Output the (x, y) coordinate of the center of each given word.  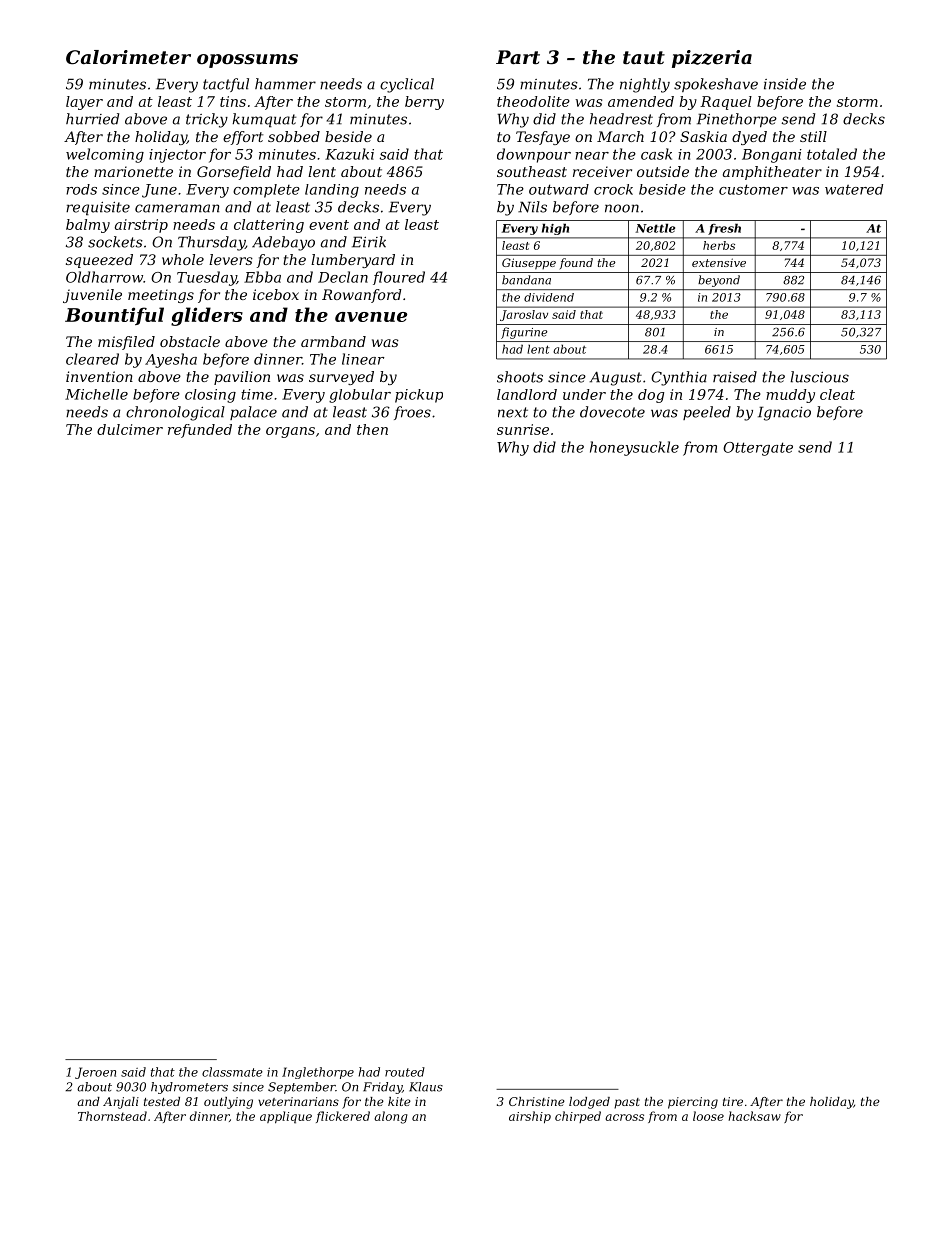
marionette (133, 171)
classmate (232, 1072)
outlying (228, 1103)
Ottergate (758, 449)
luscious (819, 377)
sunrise (523, 429)
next (513, 412)
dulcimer (130, 429)
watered (854, 189)
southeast (532, 171)
